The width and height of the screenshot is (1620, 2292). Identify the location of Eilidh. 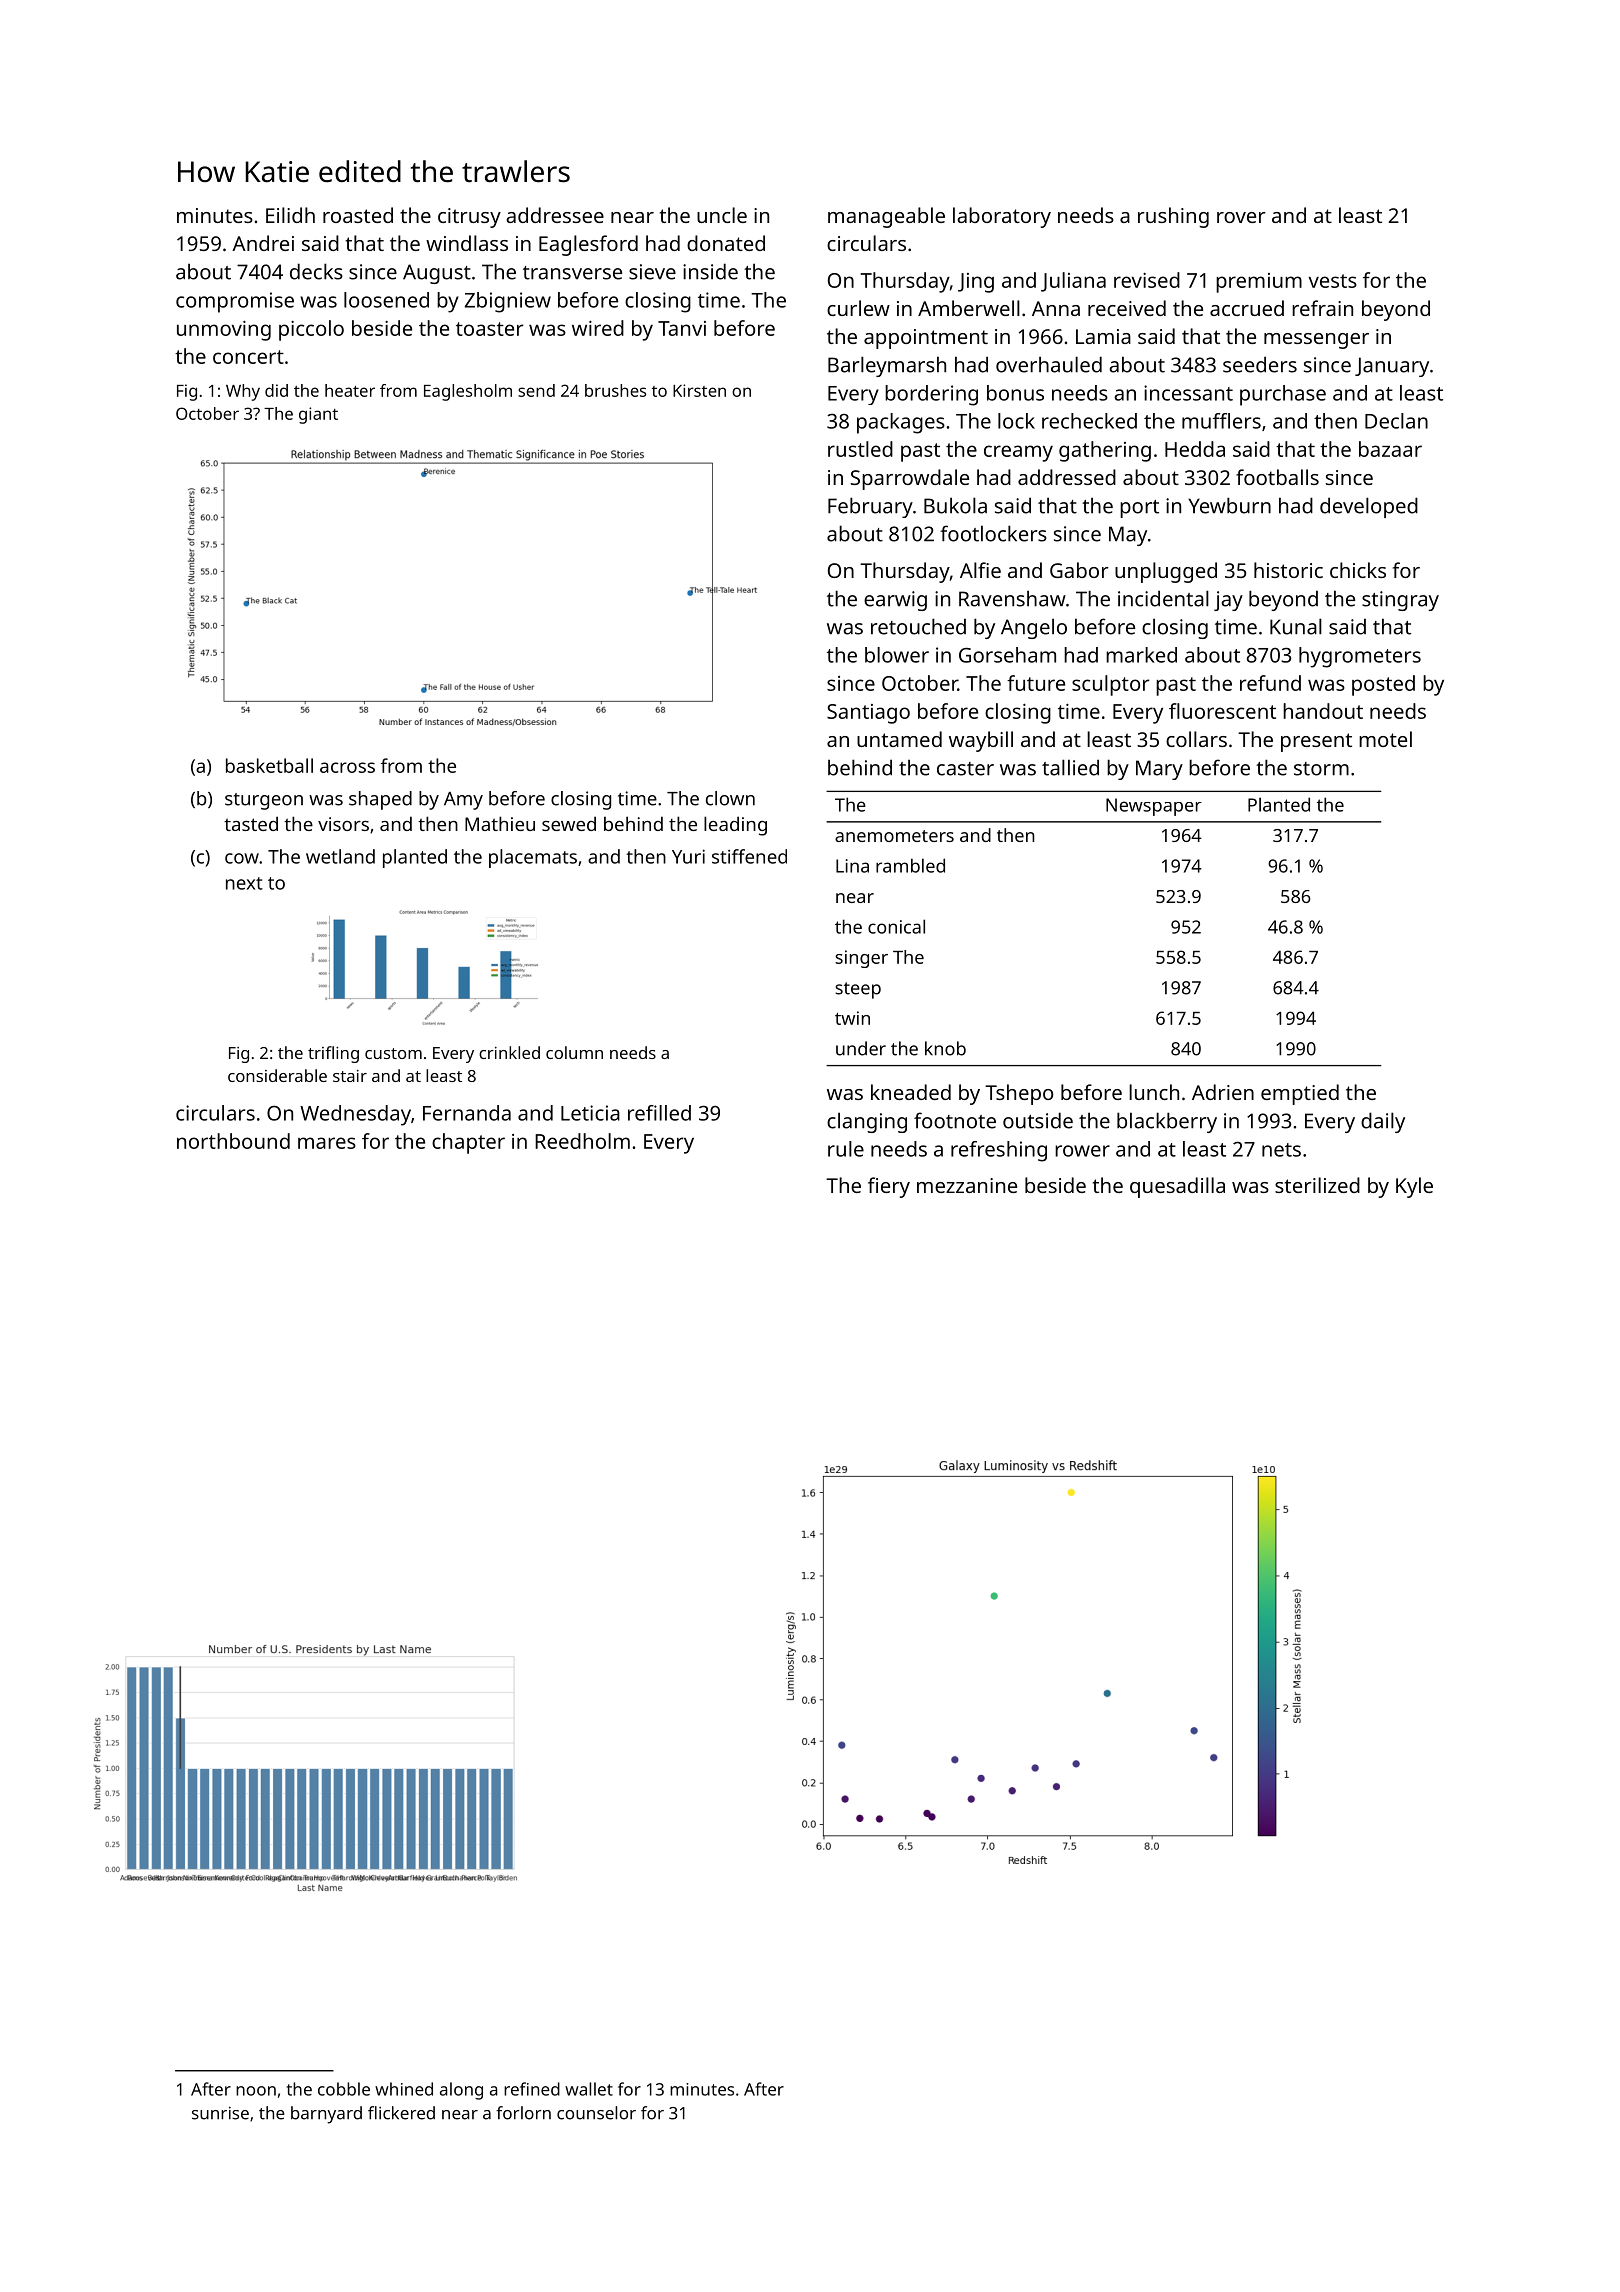
(290, 215).
